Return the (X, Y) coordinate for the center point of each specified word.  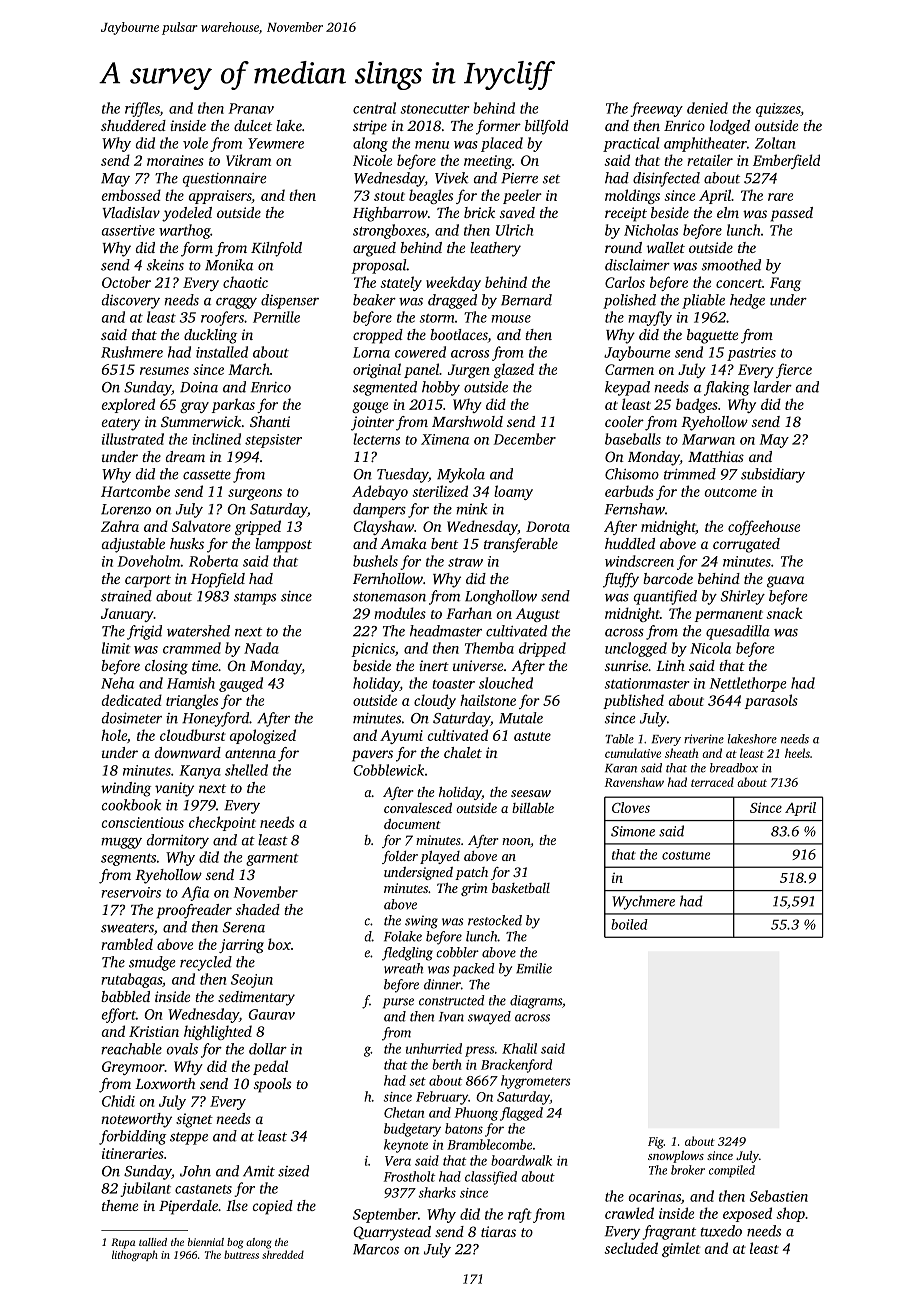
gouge (370, 407)
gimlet (681, 1249)
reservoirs (131, 892)
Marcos (376, 1249)
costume (686, 855)
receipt (626, 214)
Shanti (270, 421)
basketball (521, 888)
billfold (546, 127)
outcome (731, 492)
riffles (142, 109)
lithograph (135, 1255)
